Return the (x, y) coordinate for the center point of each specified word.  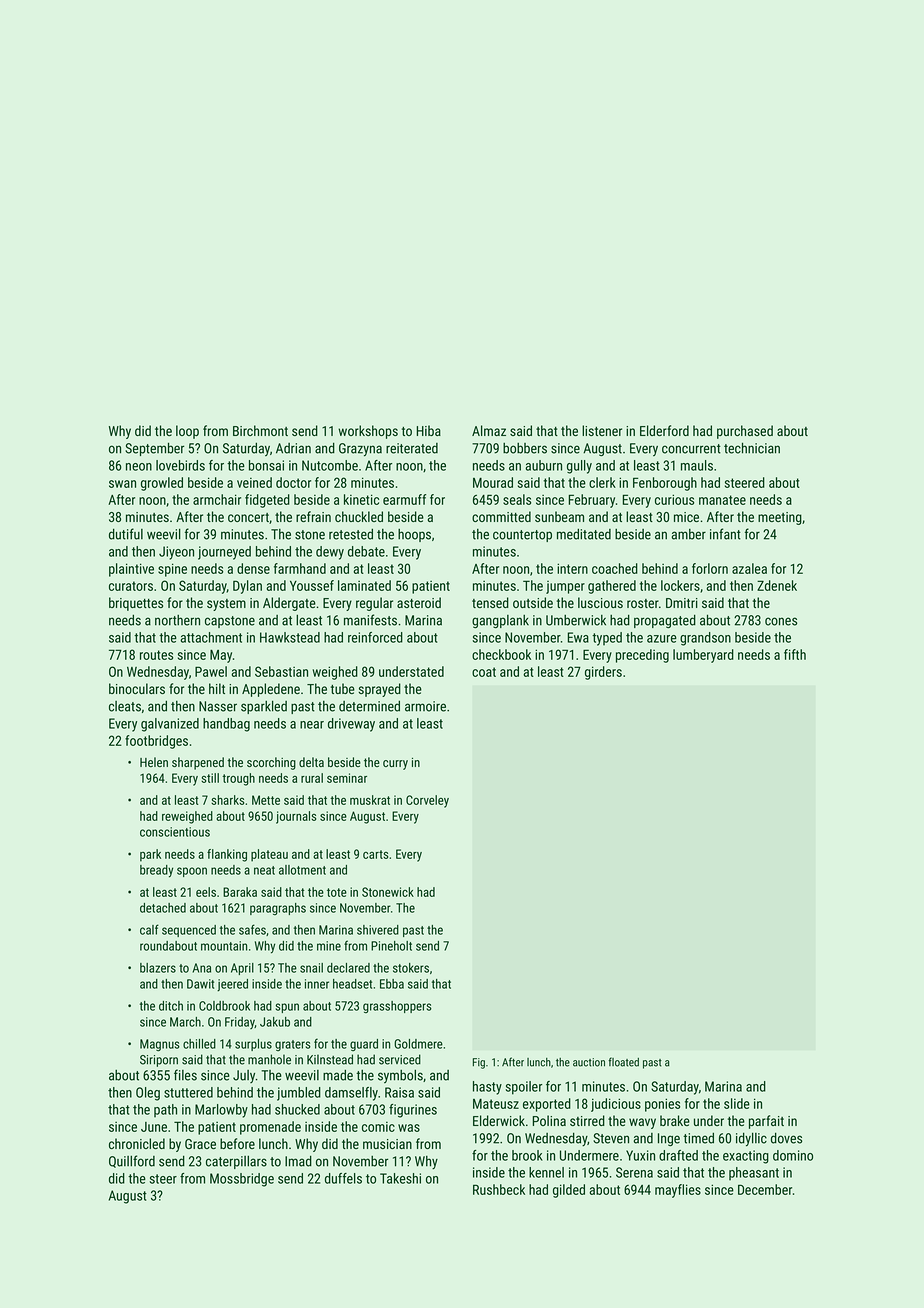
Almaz (489, 430)
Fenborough (665, 484)
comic (378, 1127)
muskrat (370, 800)
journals (296, 817)
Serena (634, 1172)
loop (187, 432)
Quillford (132, 1161)
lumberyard (703, 656)
